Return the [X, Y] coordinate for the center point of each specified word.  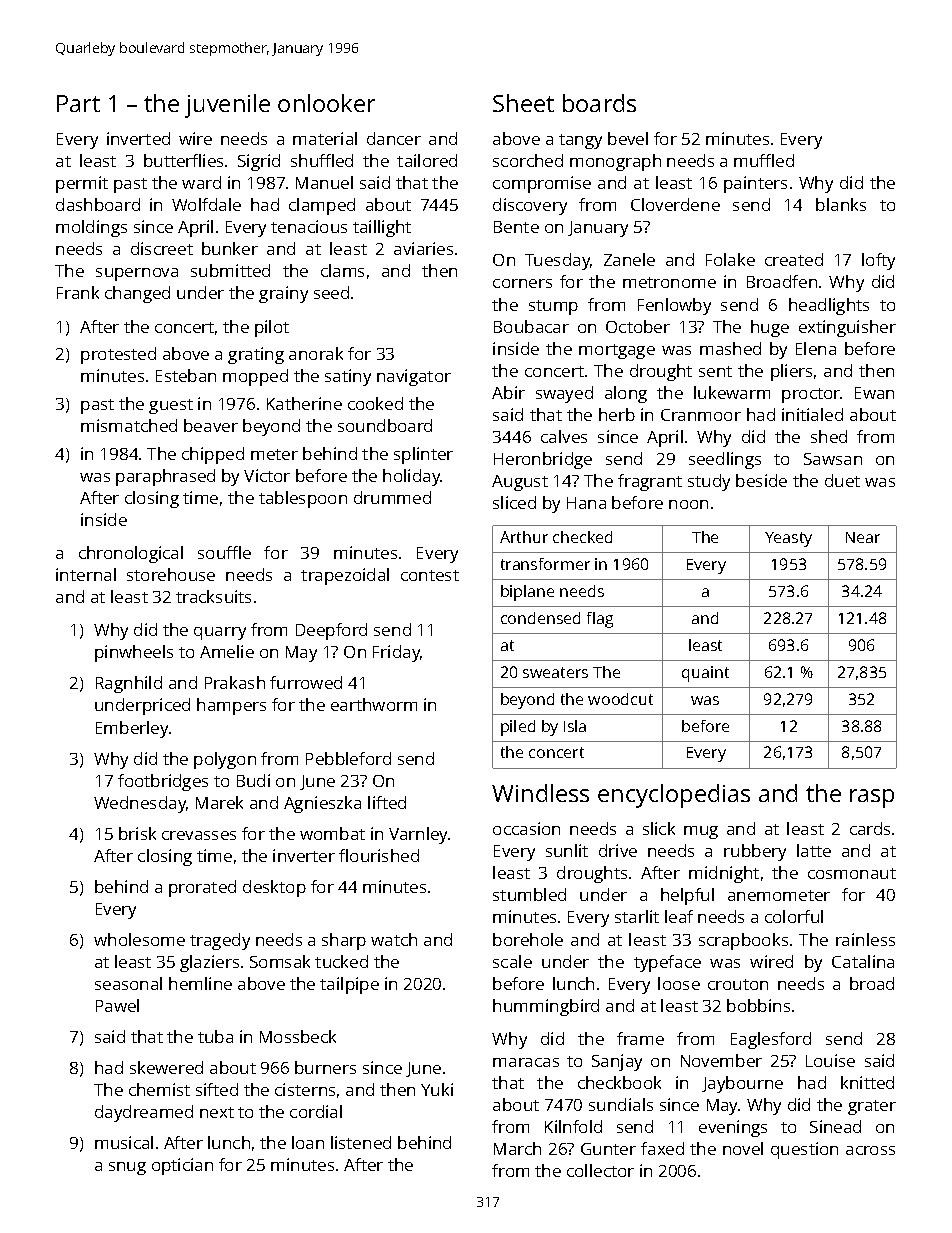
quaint [705, 674]
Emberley [132, 729]
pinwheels [134, 653]
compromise [542, 184]
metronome [669, 282]
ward [201, 182]
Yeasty [788, 539]
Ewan [874, 393]
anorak [316, 353]
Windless [540, 793]
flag [600, 620]
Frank [78, 292]
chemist [159, 1089]
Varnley [419, 835]
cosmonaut [852, 873]
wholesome [139, 939]
